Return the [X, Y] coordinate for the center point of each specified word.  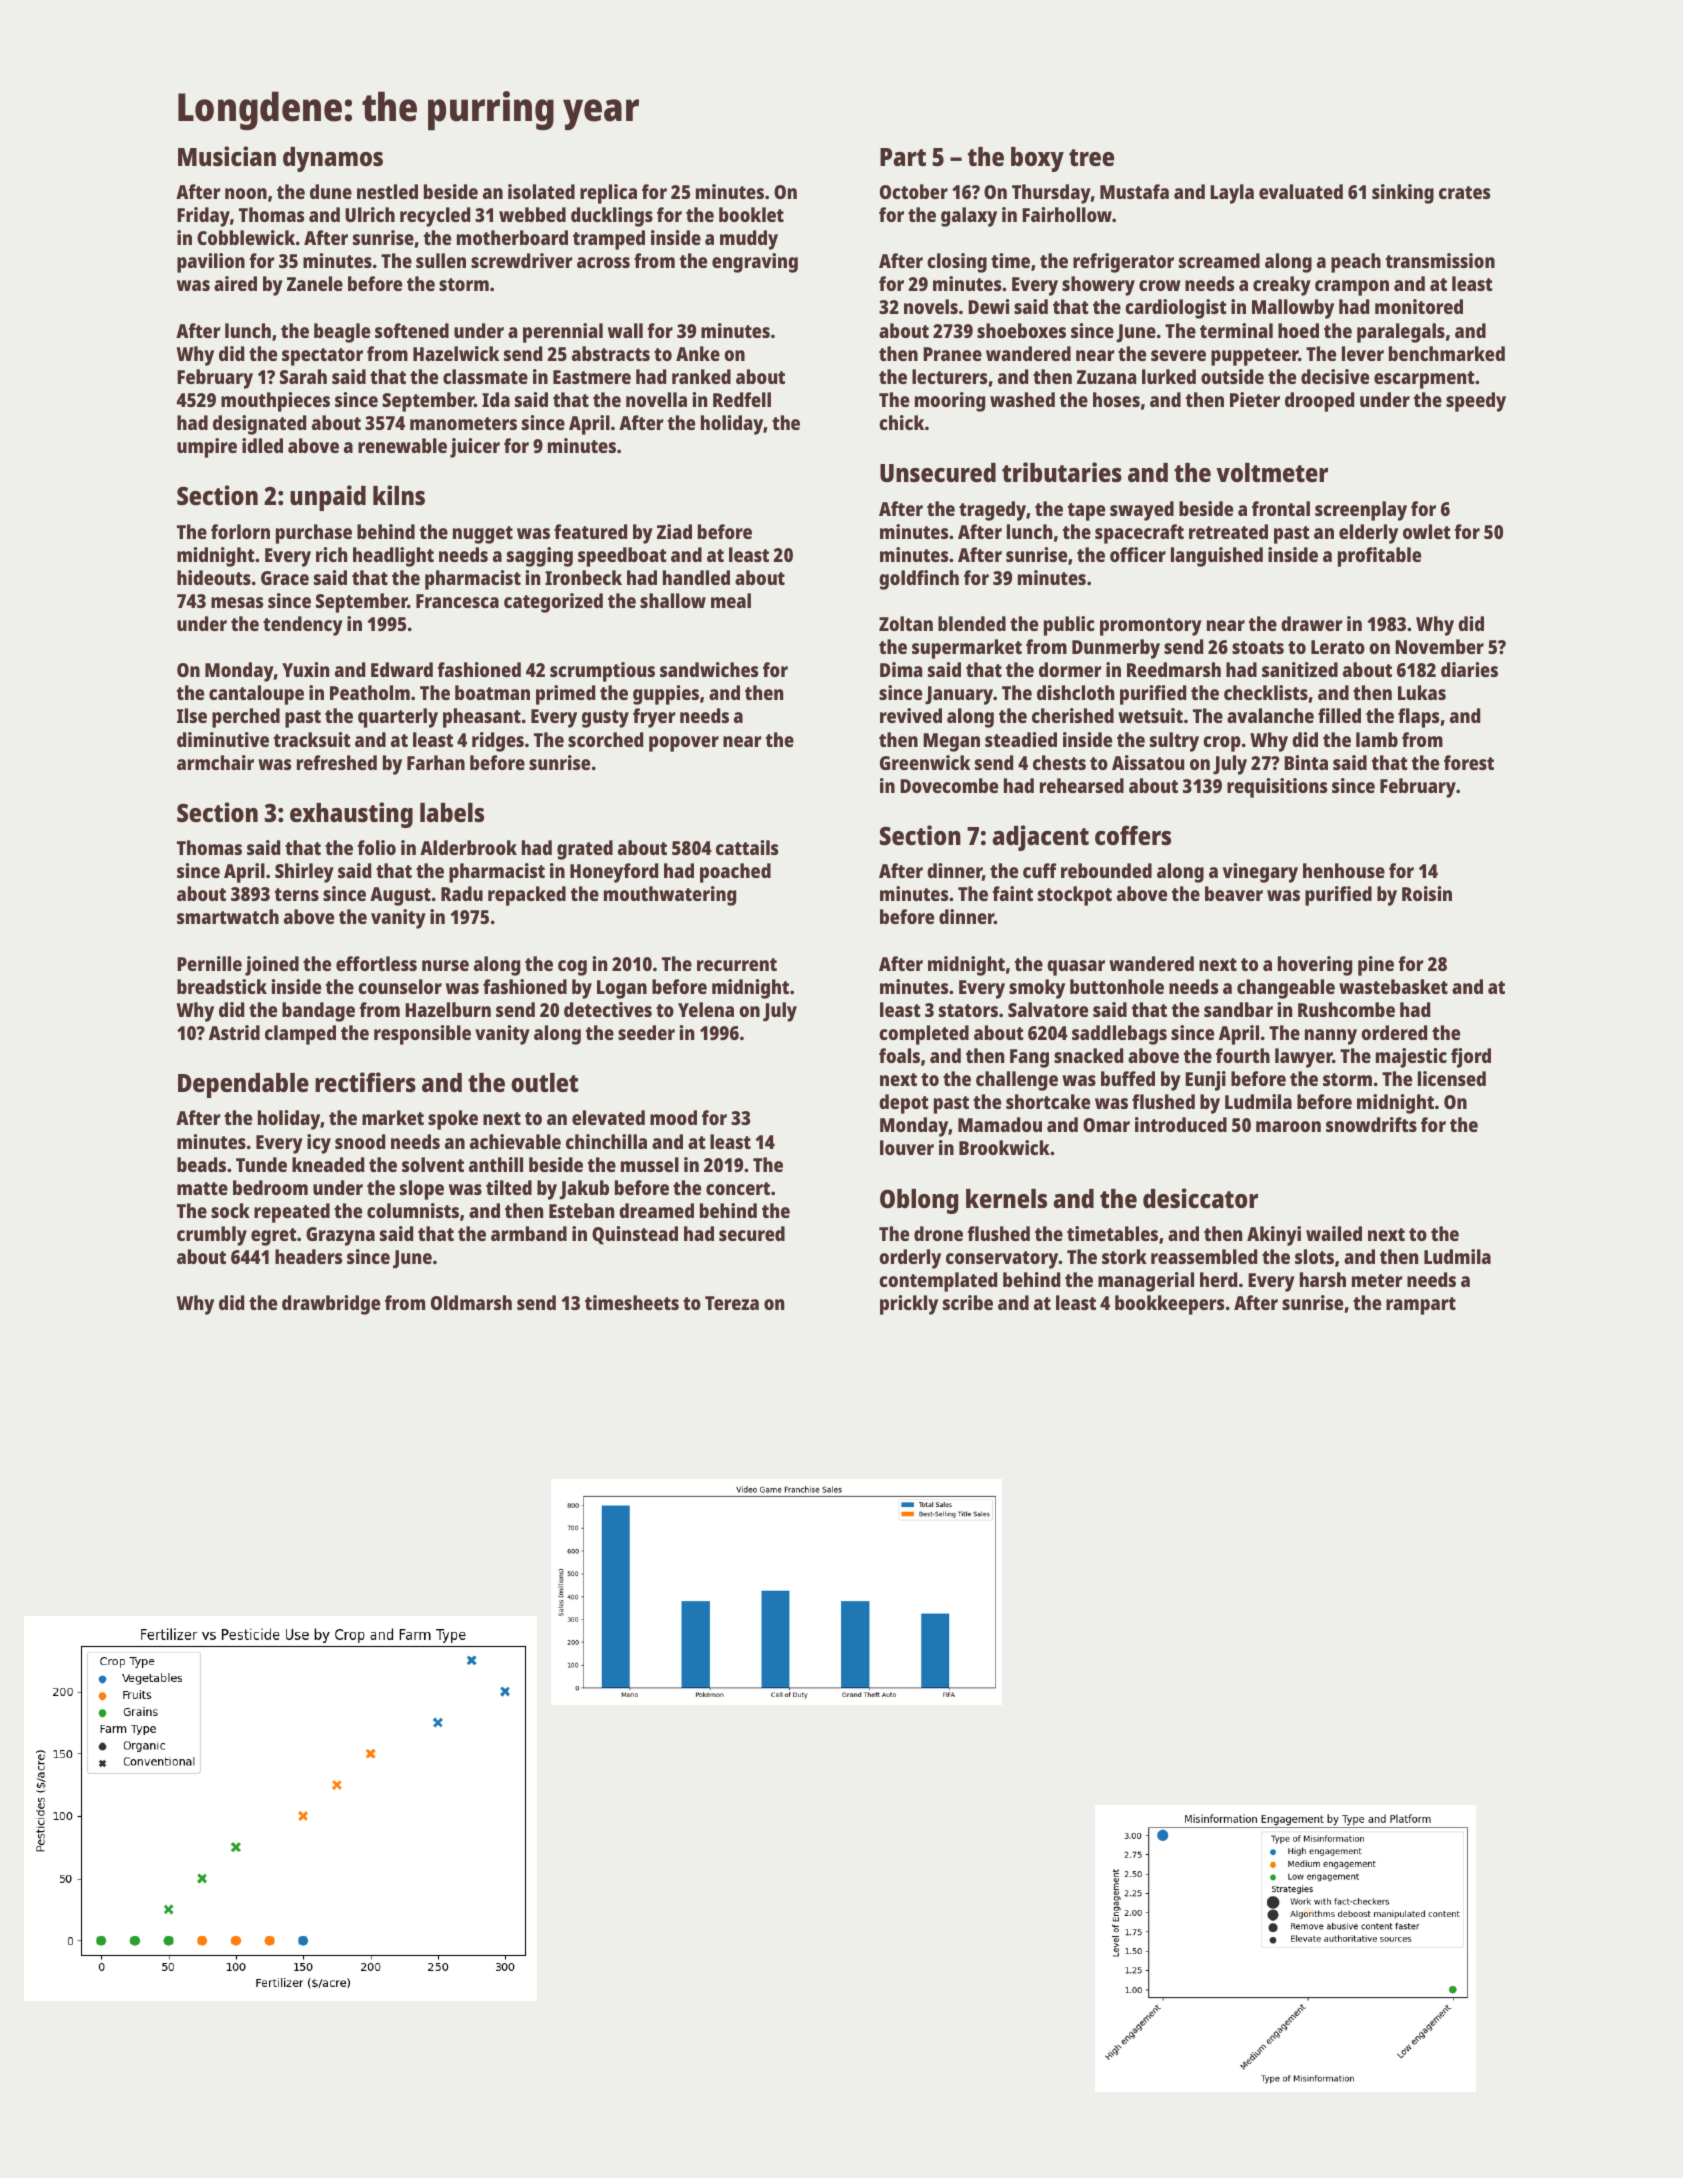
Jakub [584, 1190]
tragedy [992, 511]
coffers [1133, 835]
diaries [1469, 669]
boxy [1037, 159]
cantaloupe [256, 695]
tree [1091, 157]
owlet [1427, 531]
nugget [483, 535]
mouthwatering [670, 896]
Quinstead [635, 1235]
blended [972, 623]
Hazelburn [448, 1009]
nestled [387, 191]
